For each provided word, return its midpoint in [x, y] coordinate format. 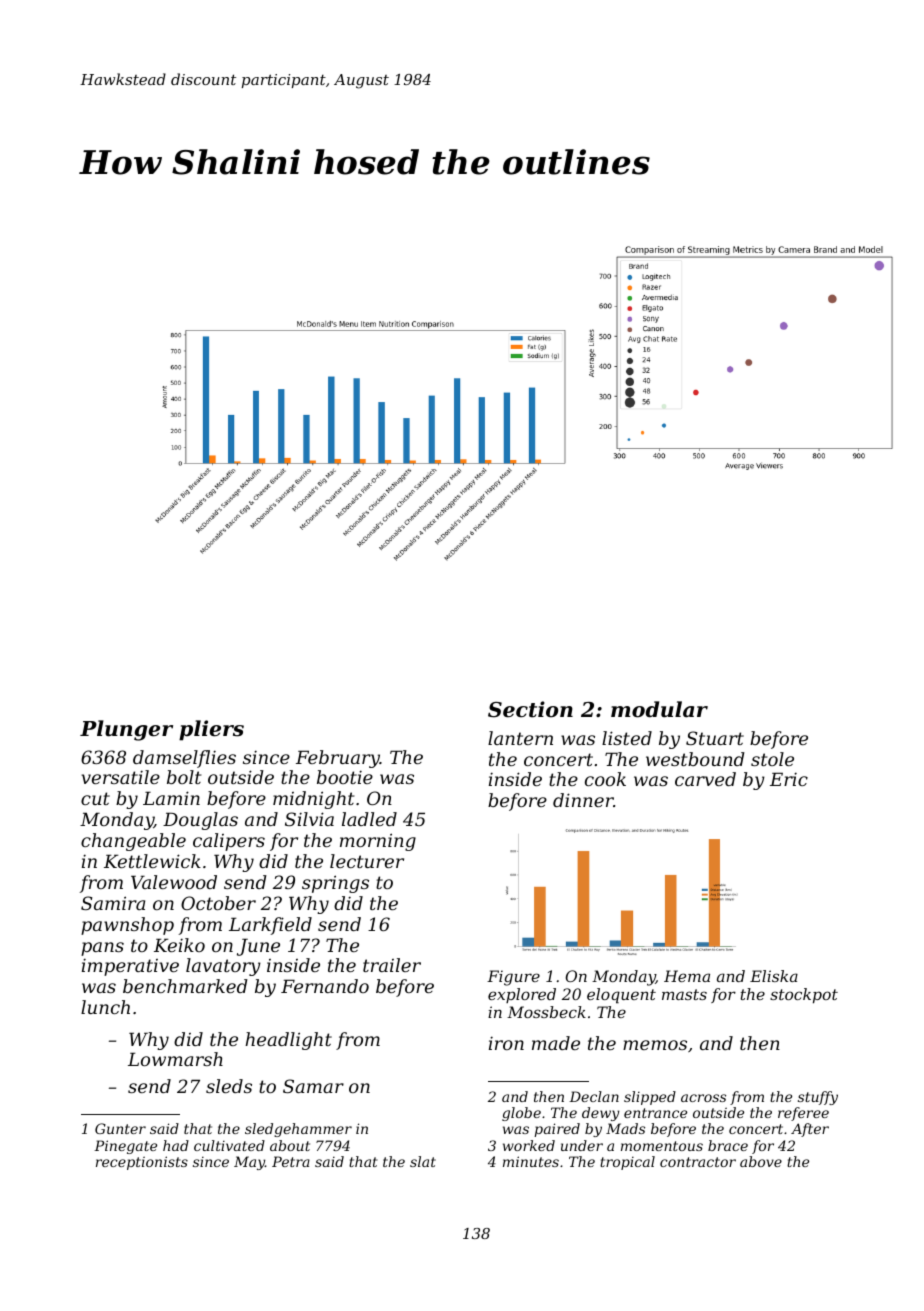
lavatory [223, 967]
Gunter [120, 1128]
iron [506, 1043]
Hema [687, 976]
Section [530, 709]
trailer [392, 965]
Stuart [715, 738]
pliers [211, 730]
